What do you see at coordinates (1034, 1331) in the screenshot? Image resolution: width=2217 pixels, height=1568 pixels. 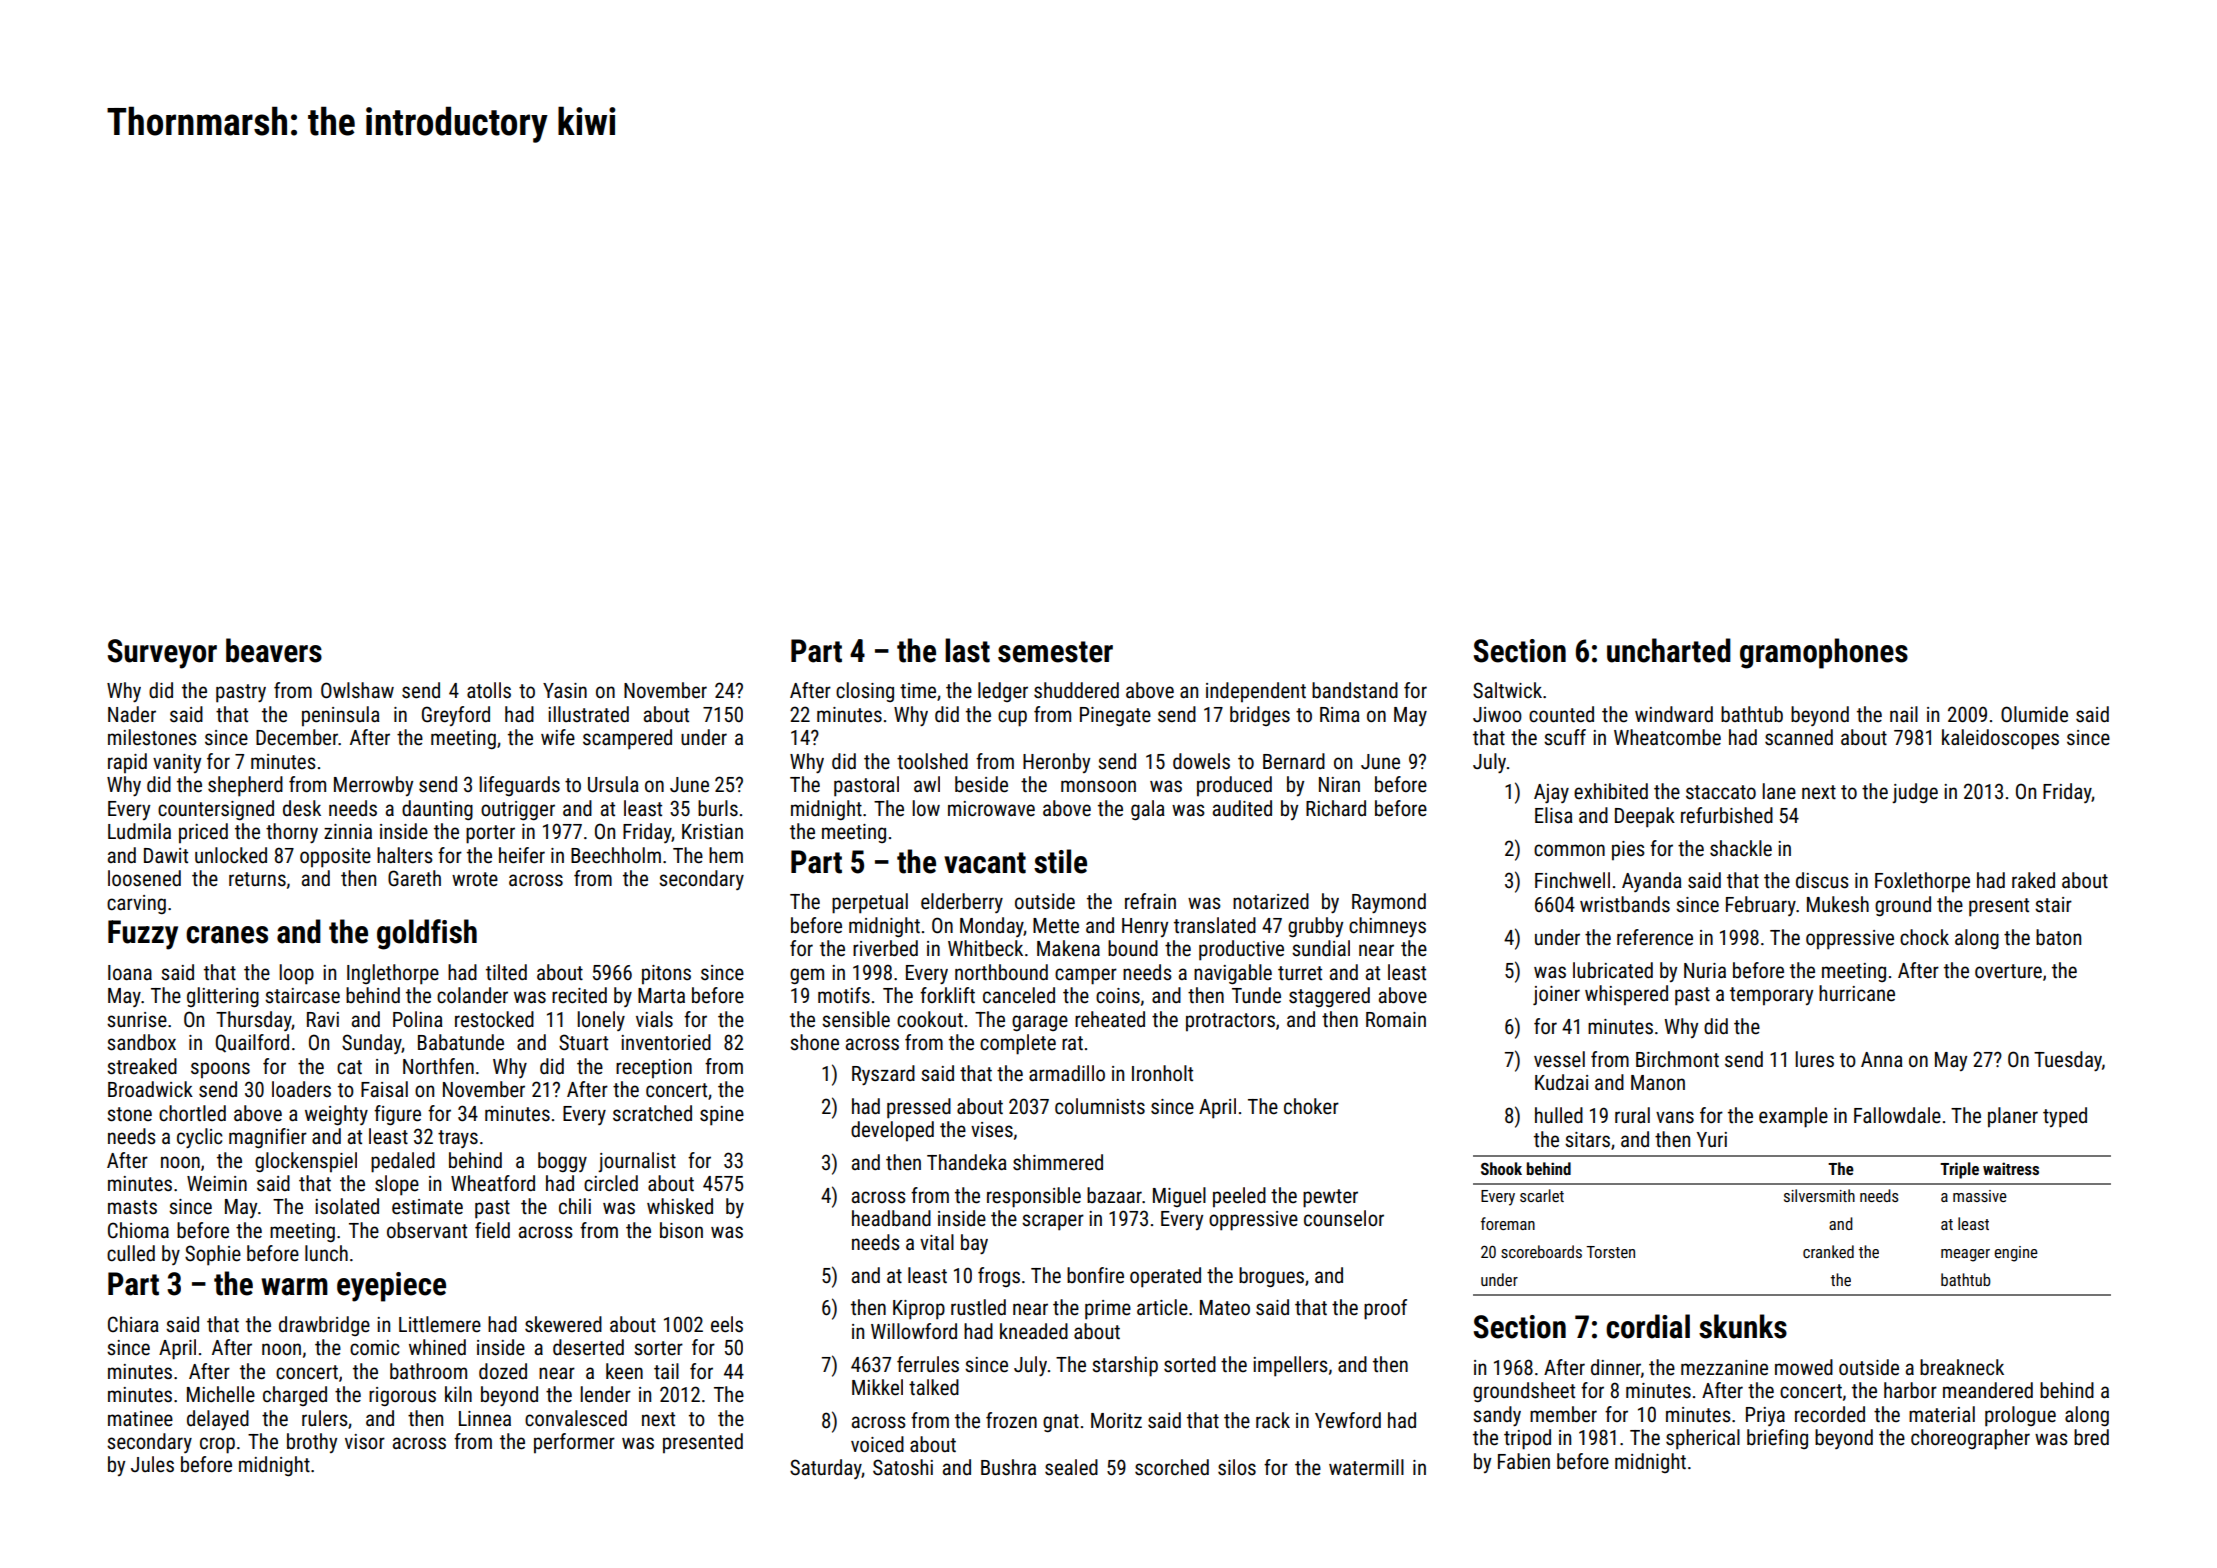 I see `kneaded` at bounding box center [1034, 1331].
